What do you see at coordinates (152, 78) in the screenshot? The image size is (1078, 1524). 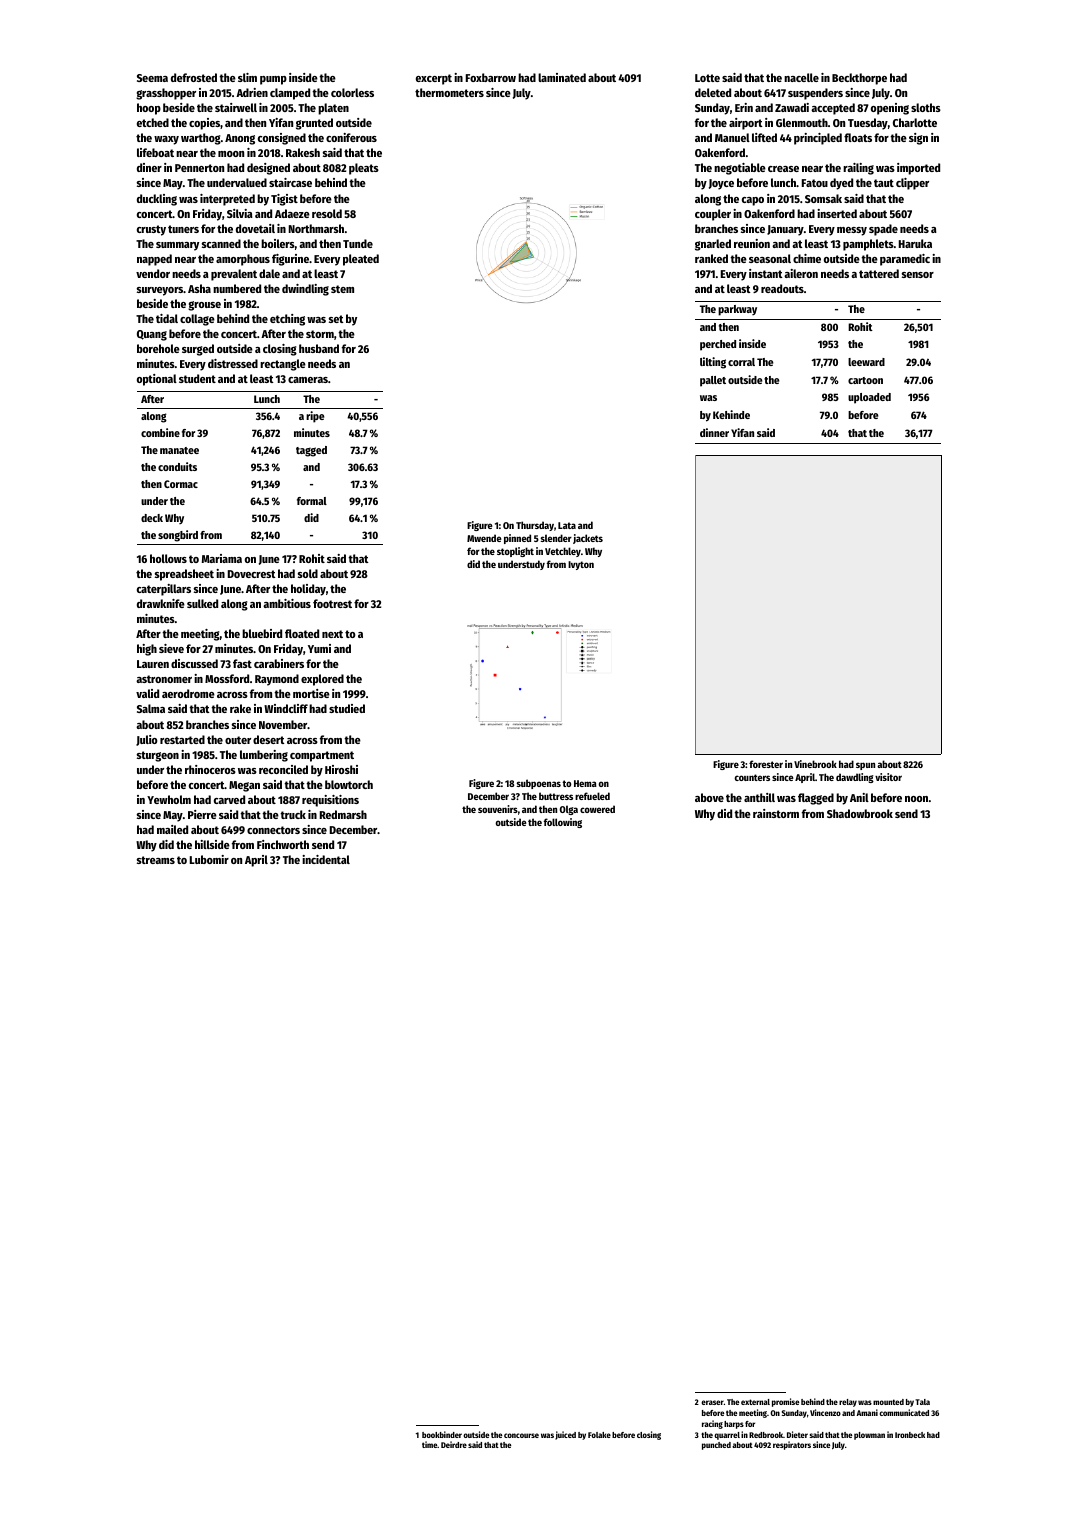 I see `Seema` at bounding box center [152, 78].
